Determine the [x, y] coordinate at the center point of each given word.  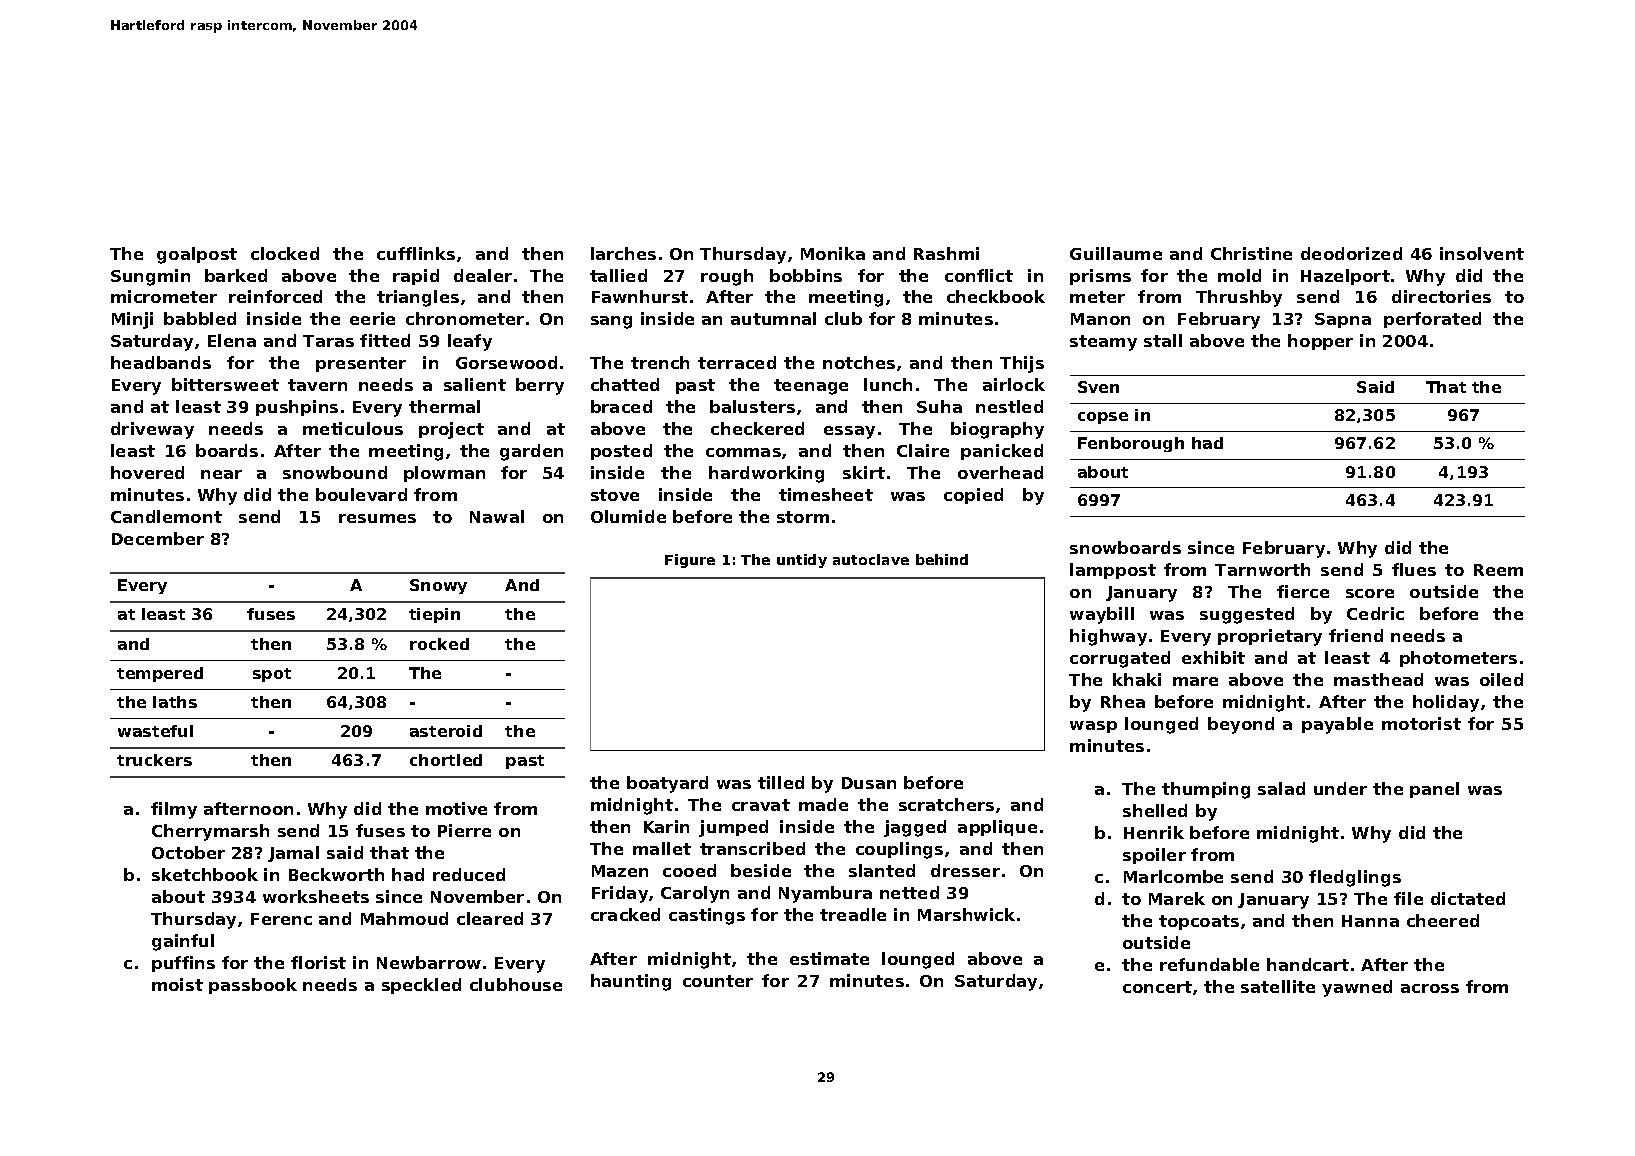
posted [621, 452]
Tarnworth [1262, 569]
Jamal [293, 854]
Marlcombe [1173, 876]
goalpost [197, 255]
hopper [1320, 342]
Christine [1251, 253]
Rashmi [946, 253]
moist [177, 984]
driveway [152, 430]
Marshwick [966, 914]
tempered [160, 674]
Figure [690, 561]
